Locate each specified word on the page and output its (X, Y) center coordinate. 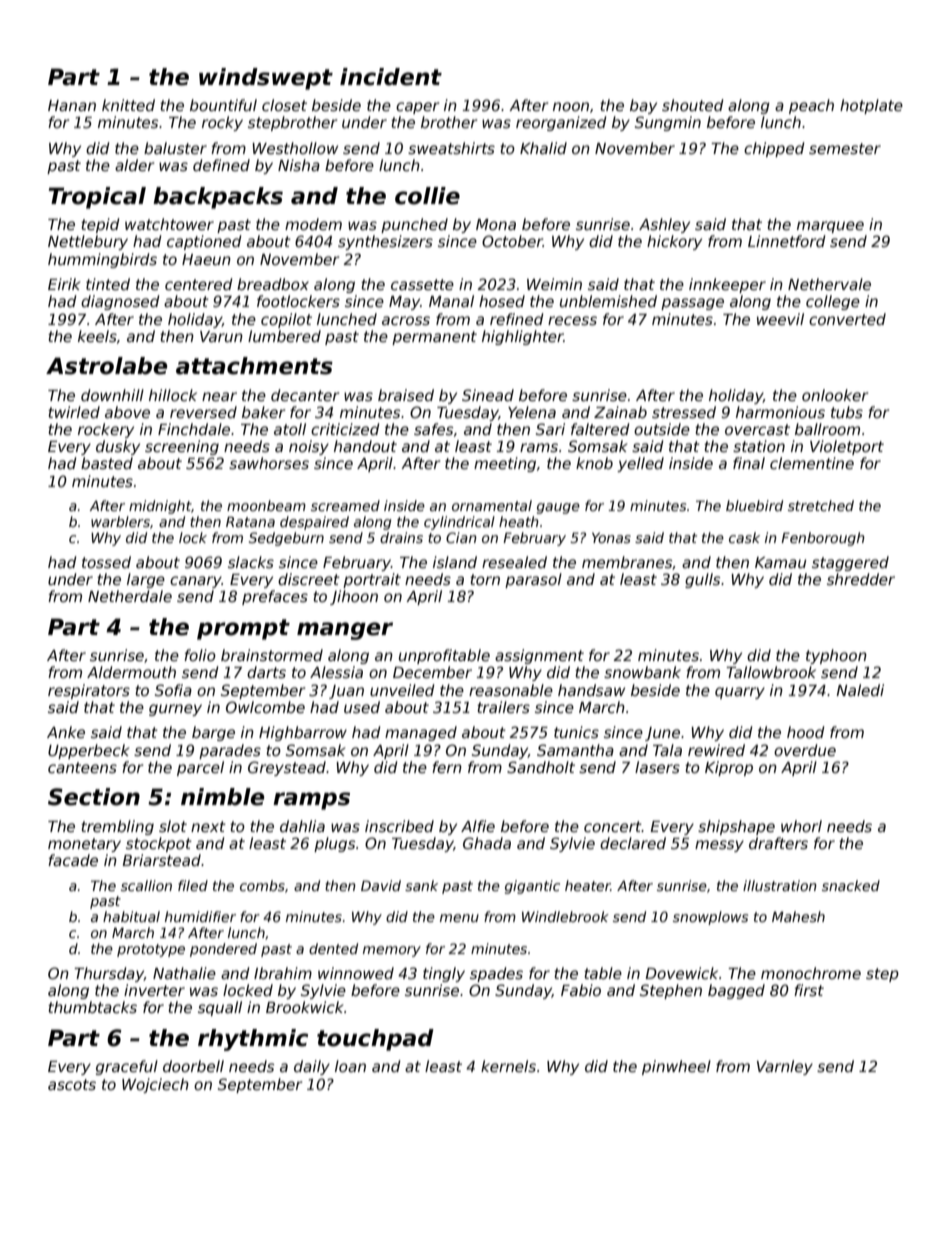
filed (193, 885)
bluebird (754, 505)
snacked (851, 885)
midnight (160, 507)
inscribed (399, 826)
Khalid (543, 148)
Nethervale (829, 284)
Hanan (72, 105)
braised (406, 395)
